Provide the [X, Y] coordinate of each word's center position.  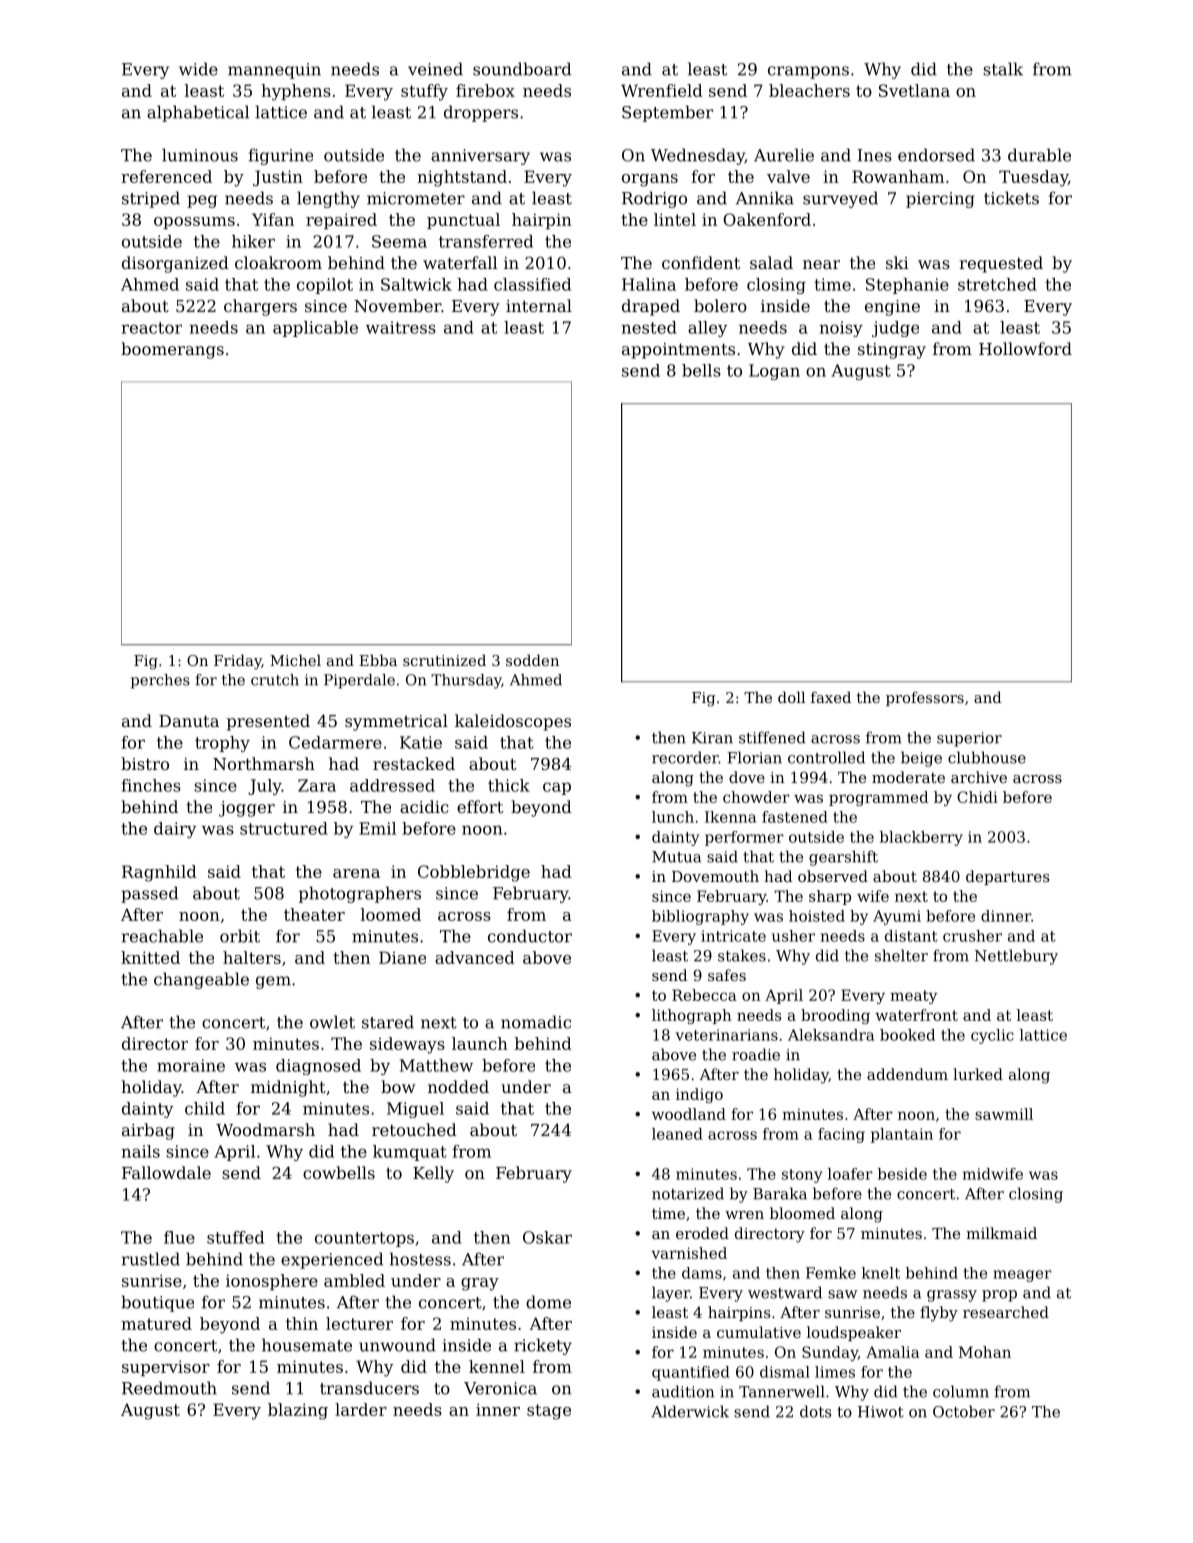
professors [925, 698]
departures [1007, 877]
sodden [532, 660]
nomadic [536, 1022]
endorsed [936, 155]
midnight [288, 1088]
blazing [298, 1411]
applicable [315, 329]
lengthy [328, 199]
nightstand [462, 178]
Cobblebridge [474, 873]
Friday [238, 662]
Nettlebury [1016, 957]
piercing [940, 200]
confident [701, 262]
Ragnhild [159, 873]
